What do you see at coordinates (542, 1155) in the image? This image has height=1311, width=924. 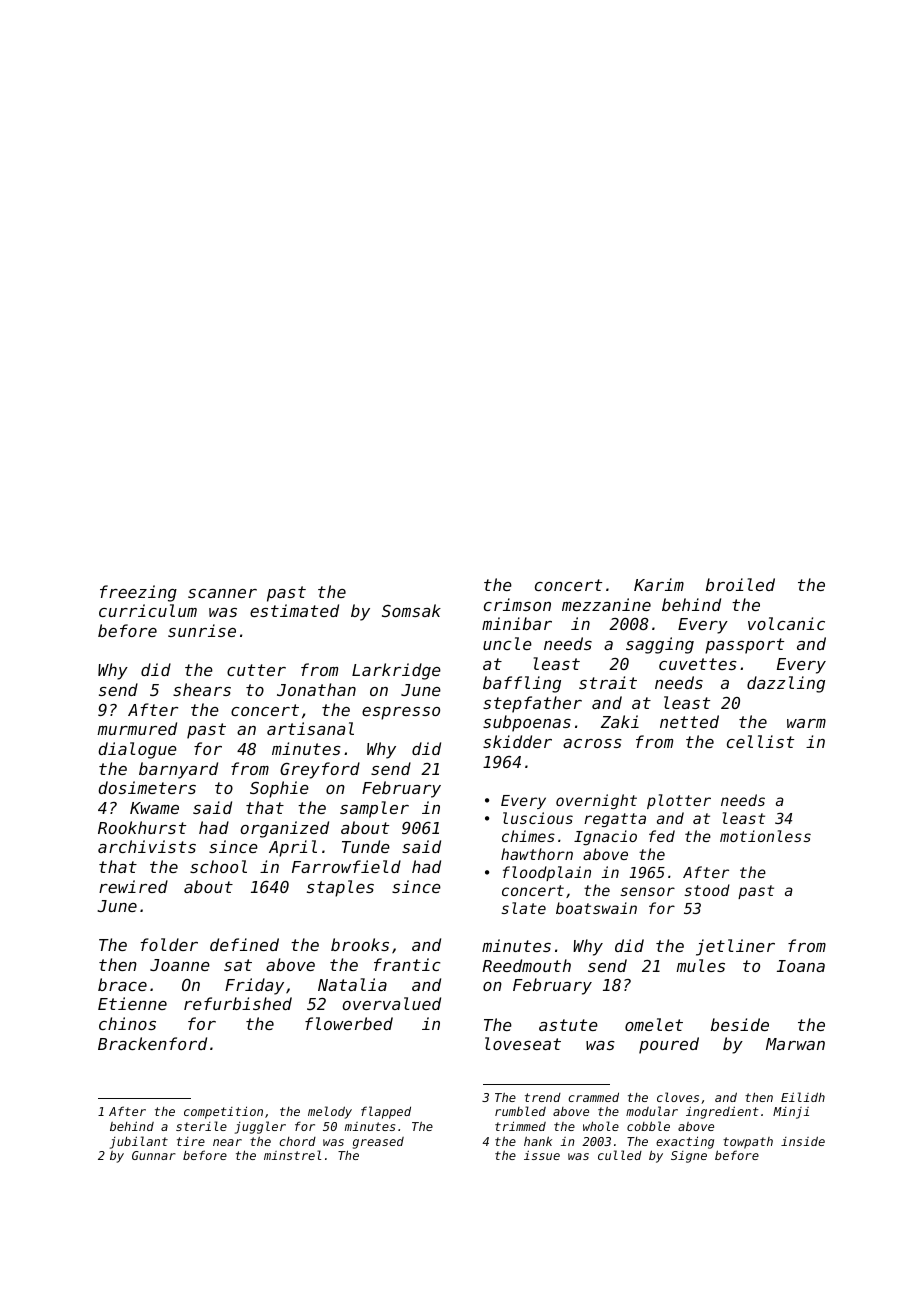 I see `issue` at bounding box center [542, 1155].
